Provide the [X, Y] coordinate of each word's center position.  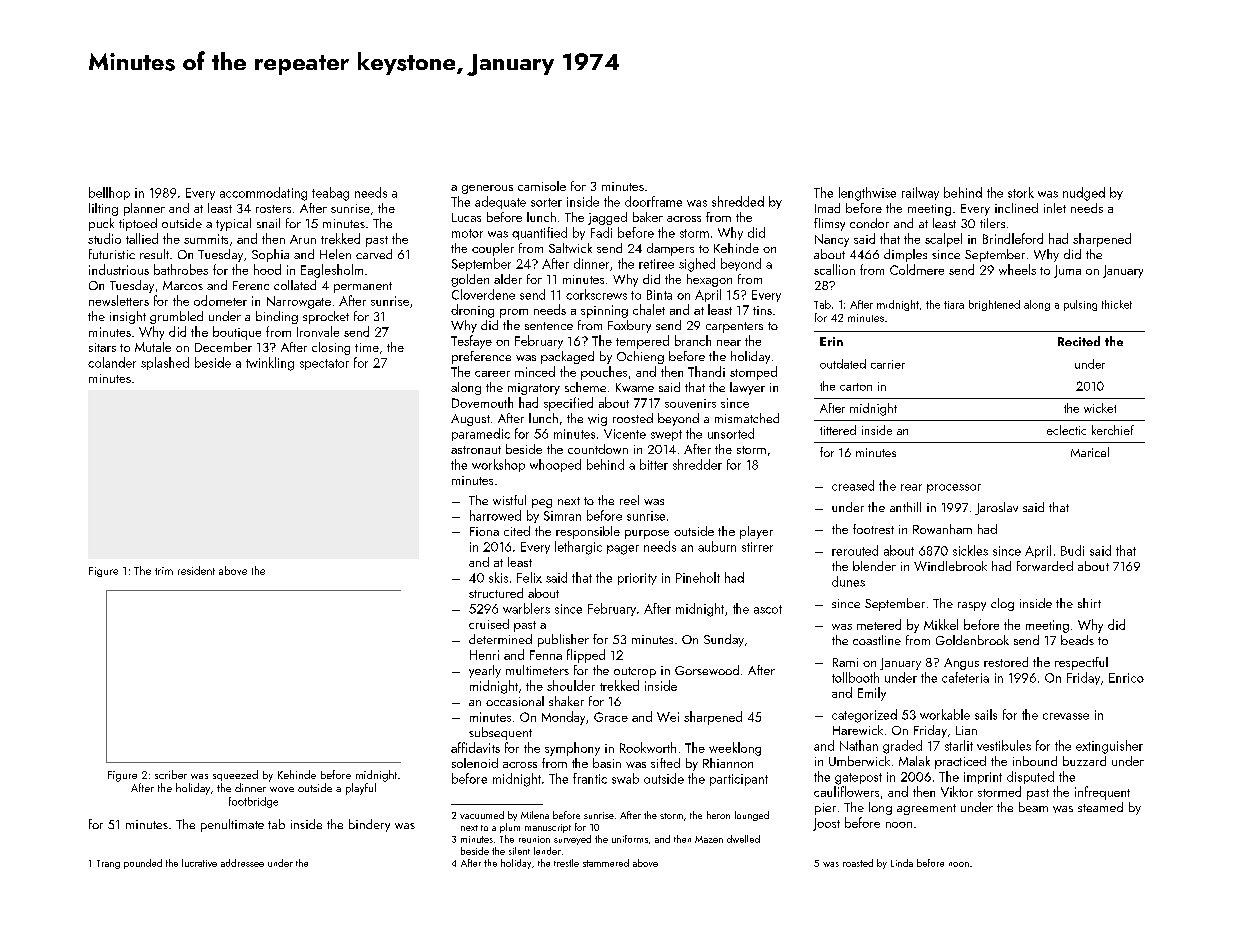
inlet [1055, 208]
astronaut [476, 450]
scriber [171, 774]
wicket [1100, 408]
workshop [498, 465]
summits [206, 239]
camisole [542, 186]
